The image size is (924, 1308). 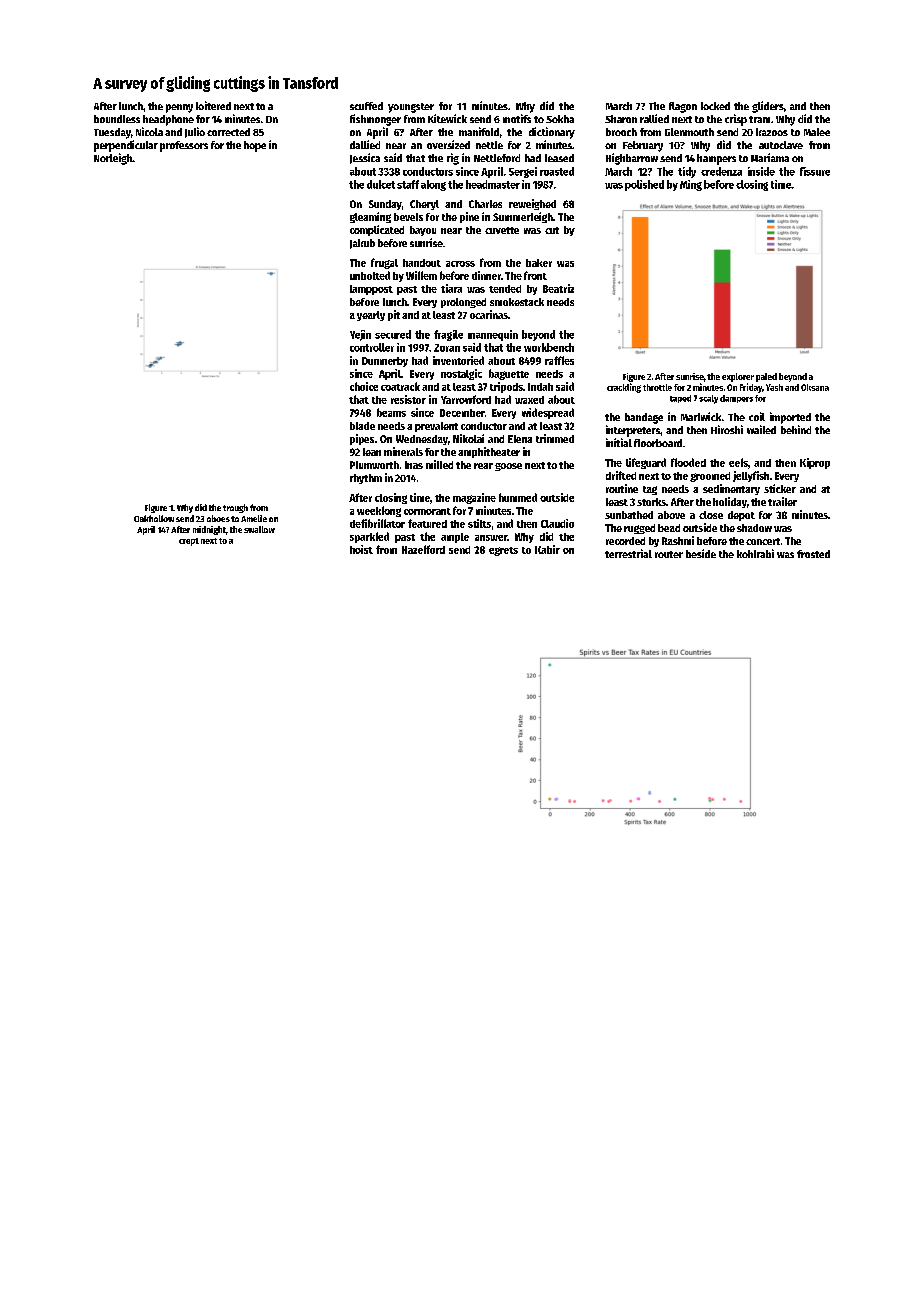 I want to click on choice, so click(x=364, y=386).
